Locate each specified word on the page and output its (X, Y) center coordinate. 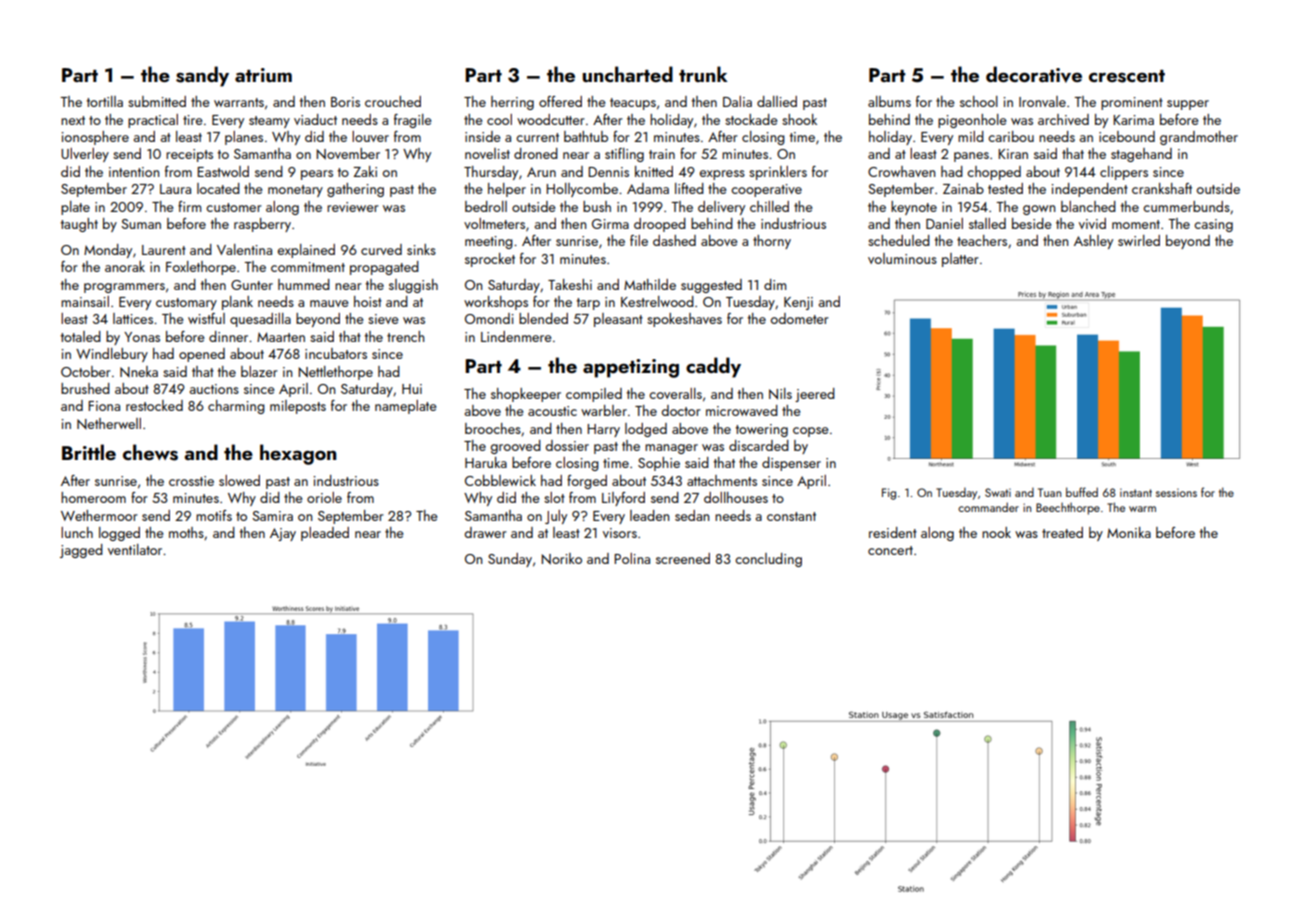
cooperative (766, 190)
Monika (1129, 532)
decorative (1034, 74)
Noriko (561, 559)
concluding (768, 560)
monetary (295, 191)
